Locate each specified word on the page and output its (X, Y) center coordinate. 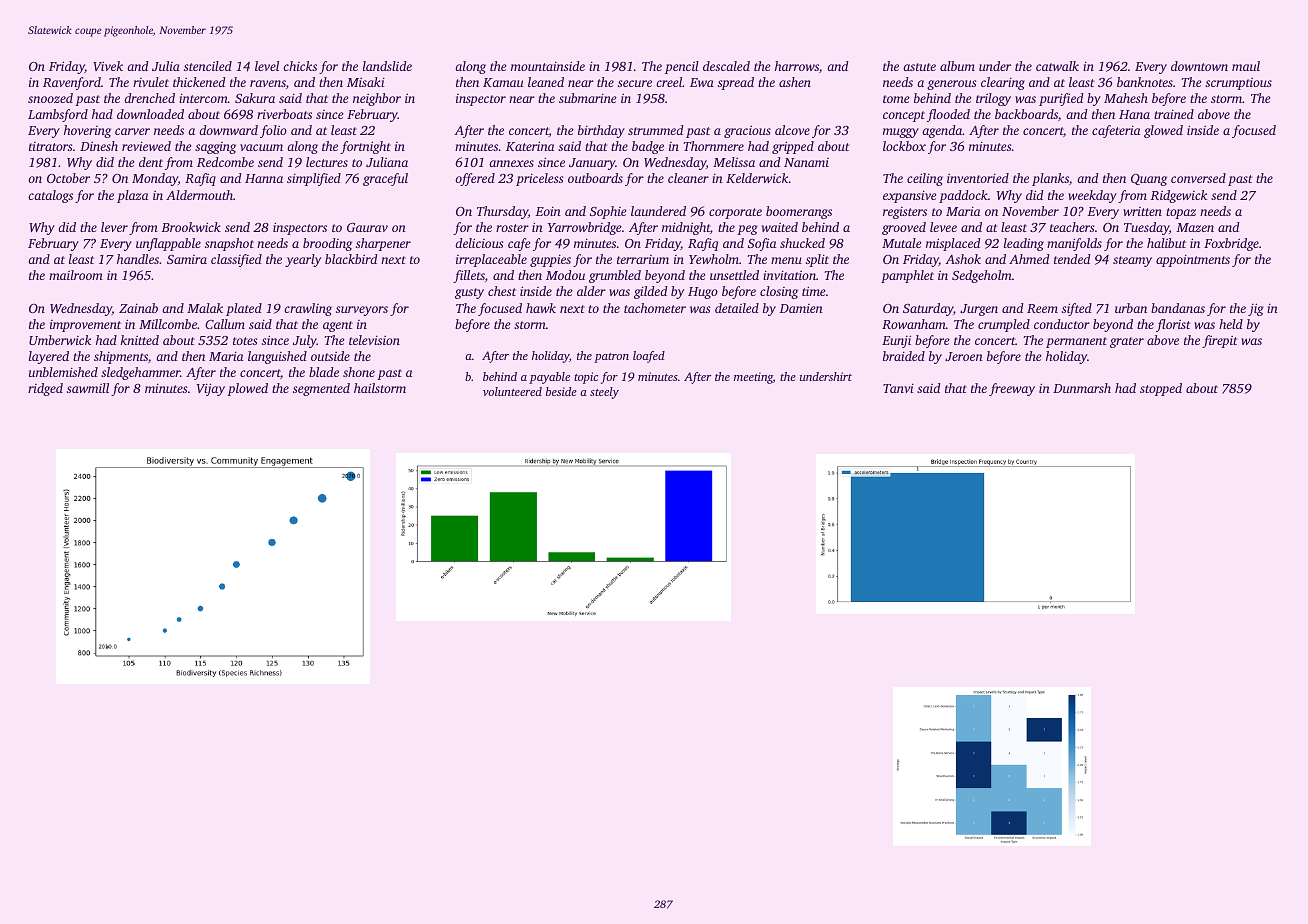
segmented (321, 389)
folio (273, 131)
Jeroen (964, 356)
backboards (1026, 114)
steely (604, 393)
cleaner (688, 178)
